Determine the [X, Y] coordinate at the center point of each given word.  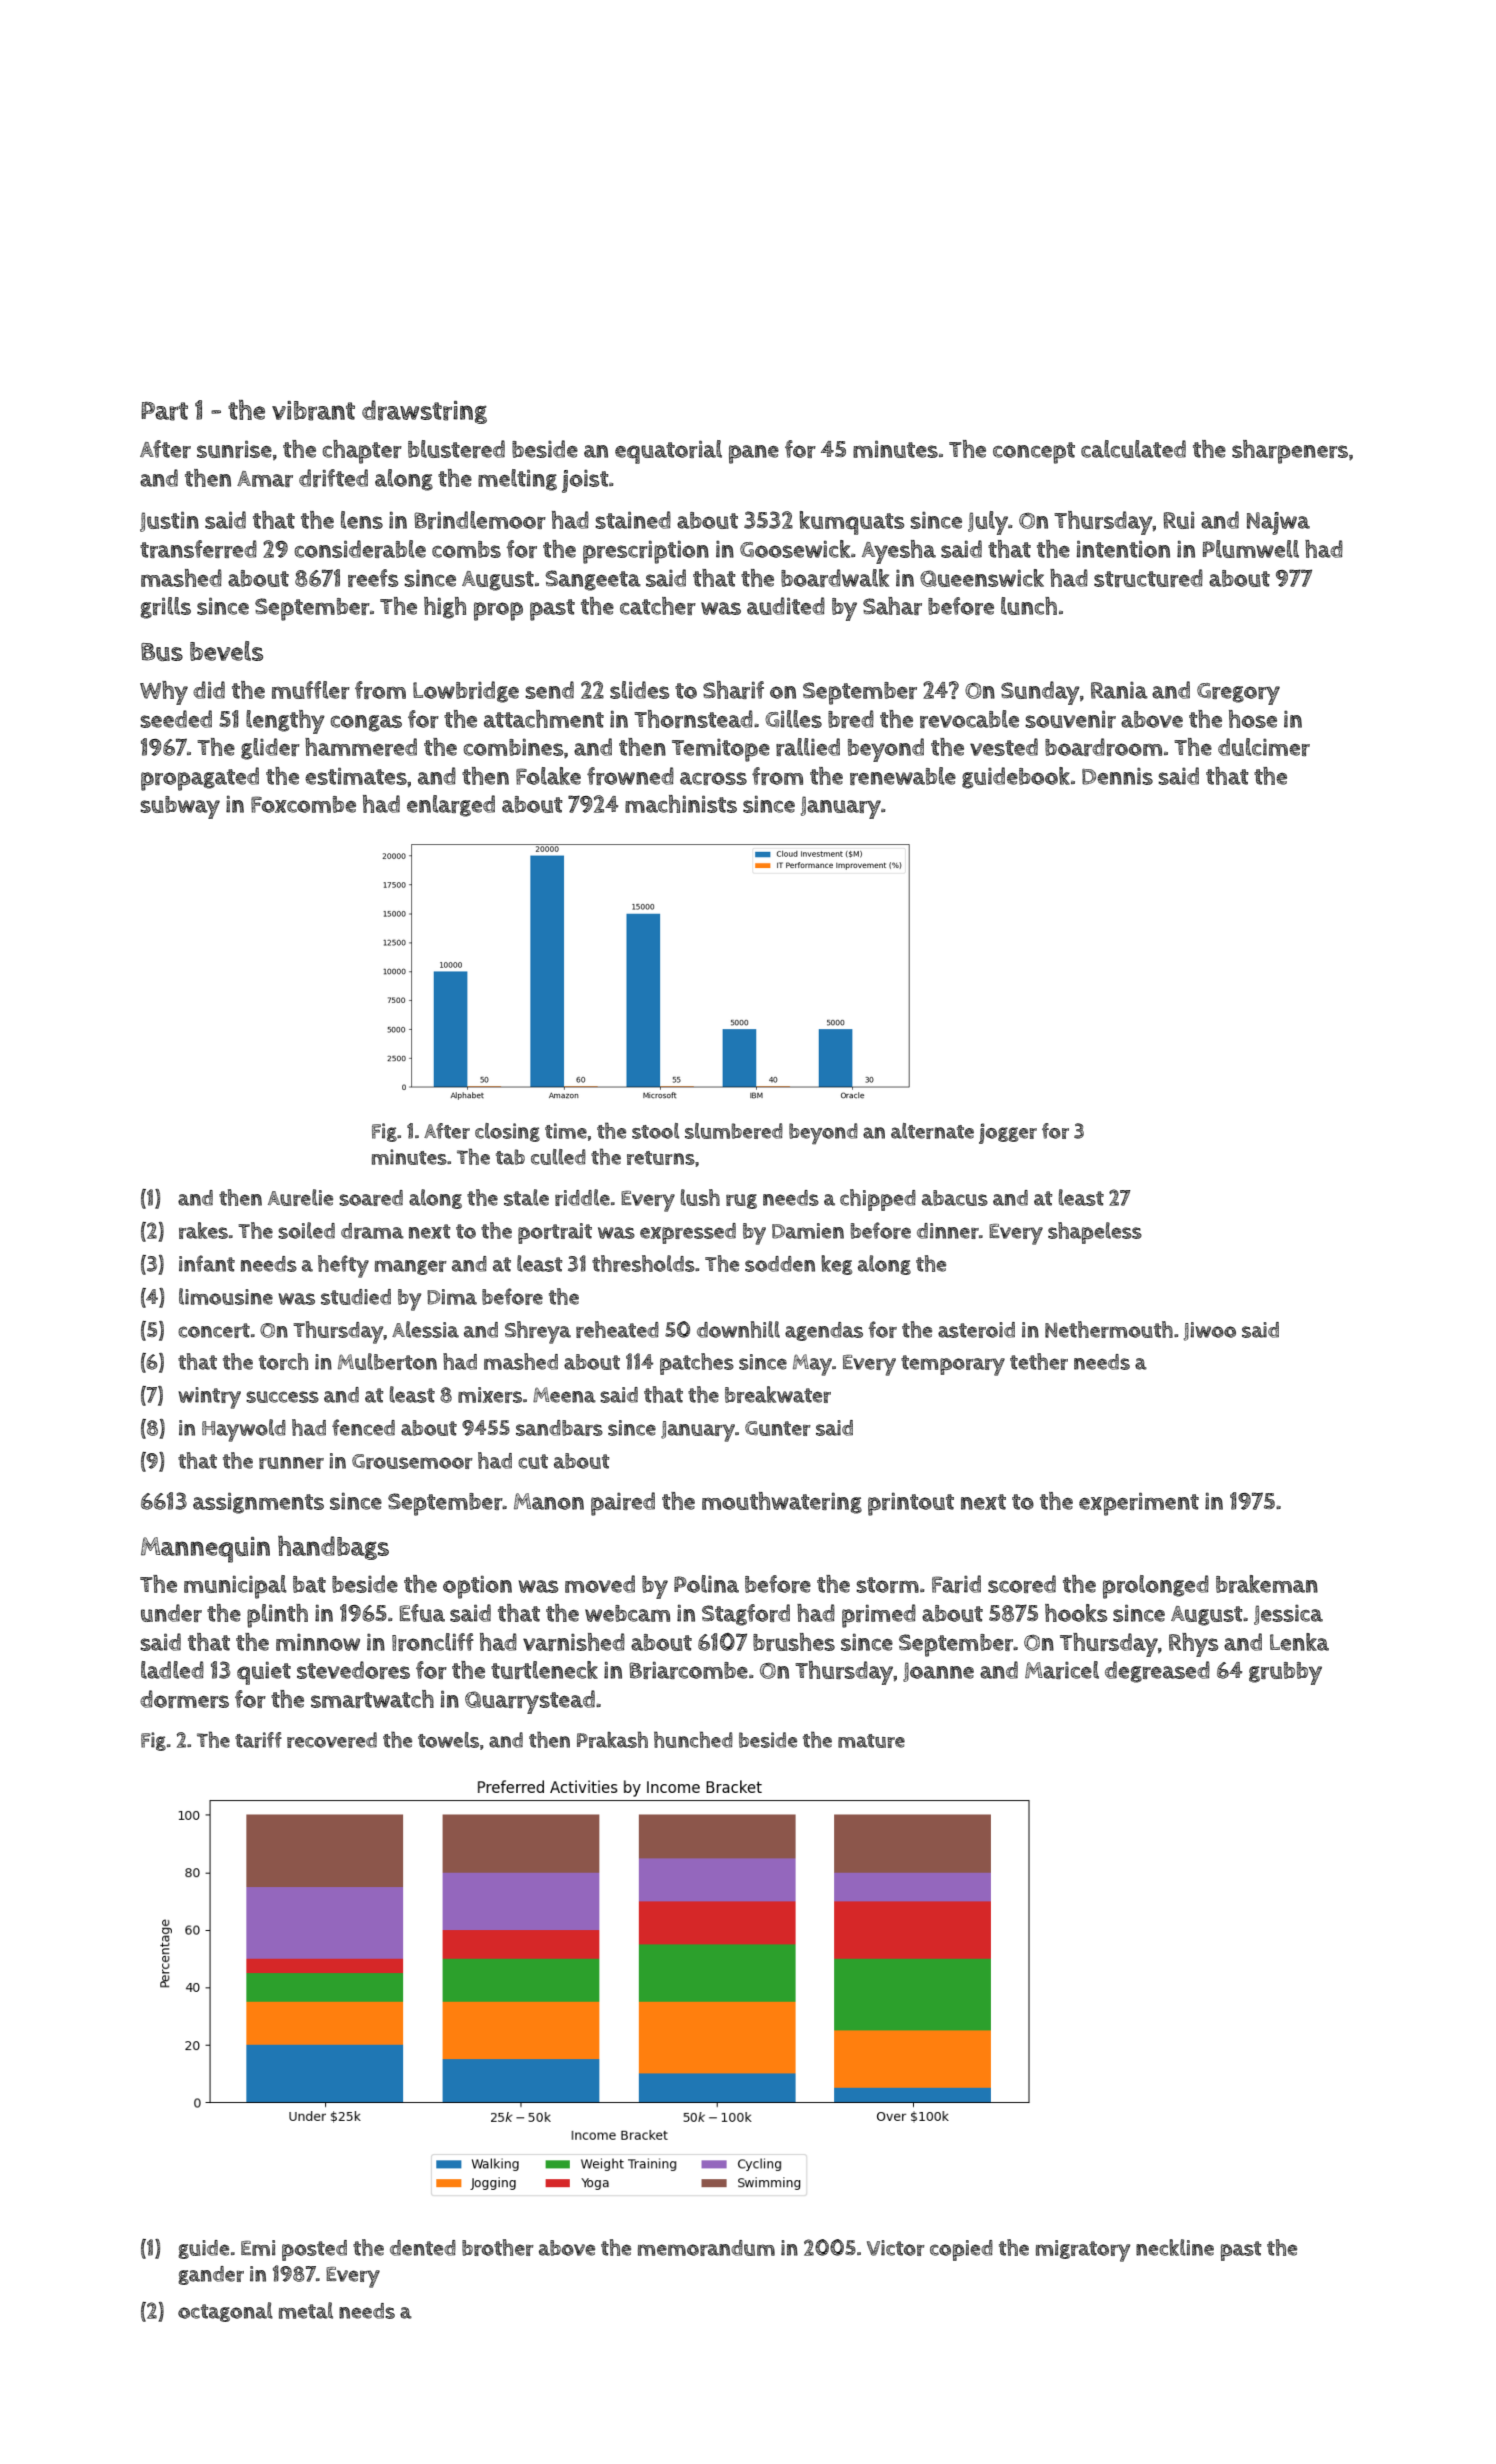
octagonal [225, 2312]
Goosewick [795, 549]
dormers [184, 1699]
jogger [1008, 1133]
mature [871, 1741]
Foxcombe [303, 804]
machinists [681, 804]
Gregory [1238, 694]
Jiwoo [1210, 1331]
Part [164, 411]
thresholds [643, 1263]
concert [214, 1330]
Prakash [612, 1739]
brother [498, 2247]
